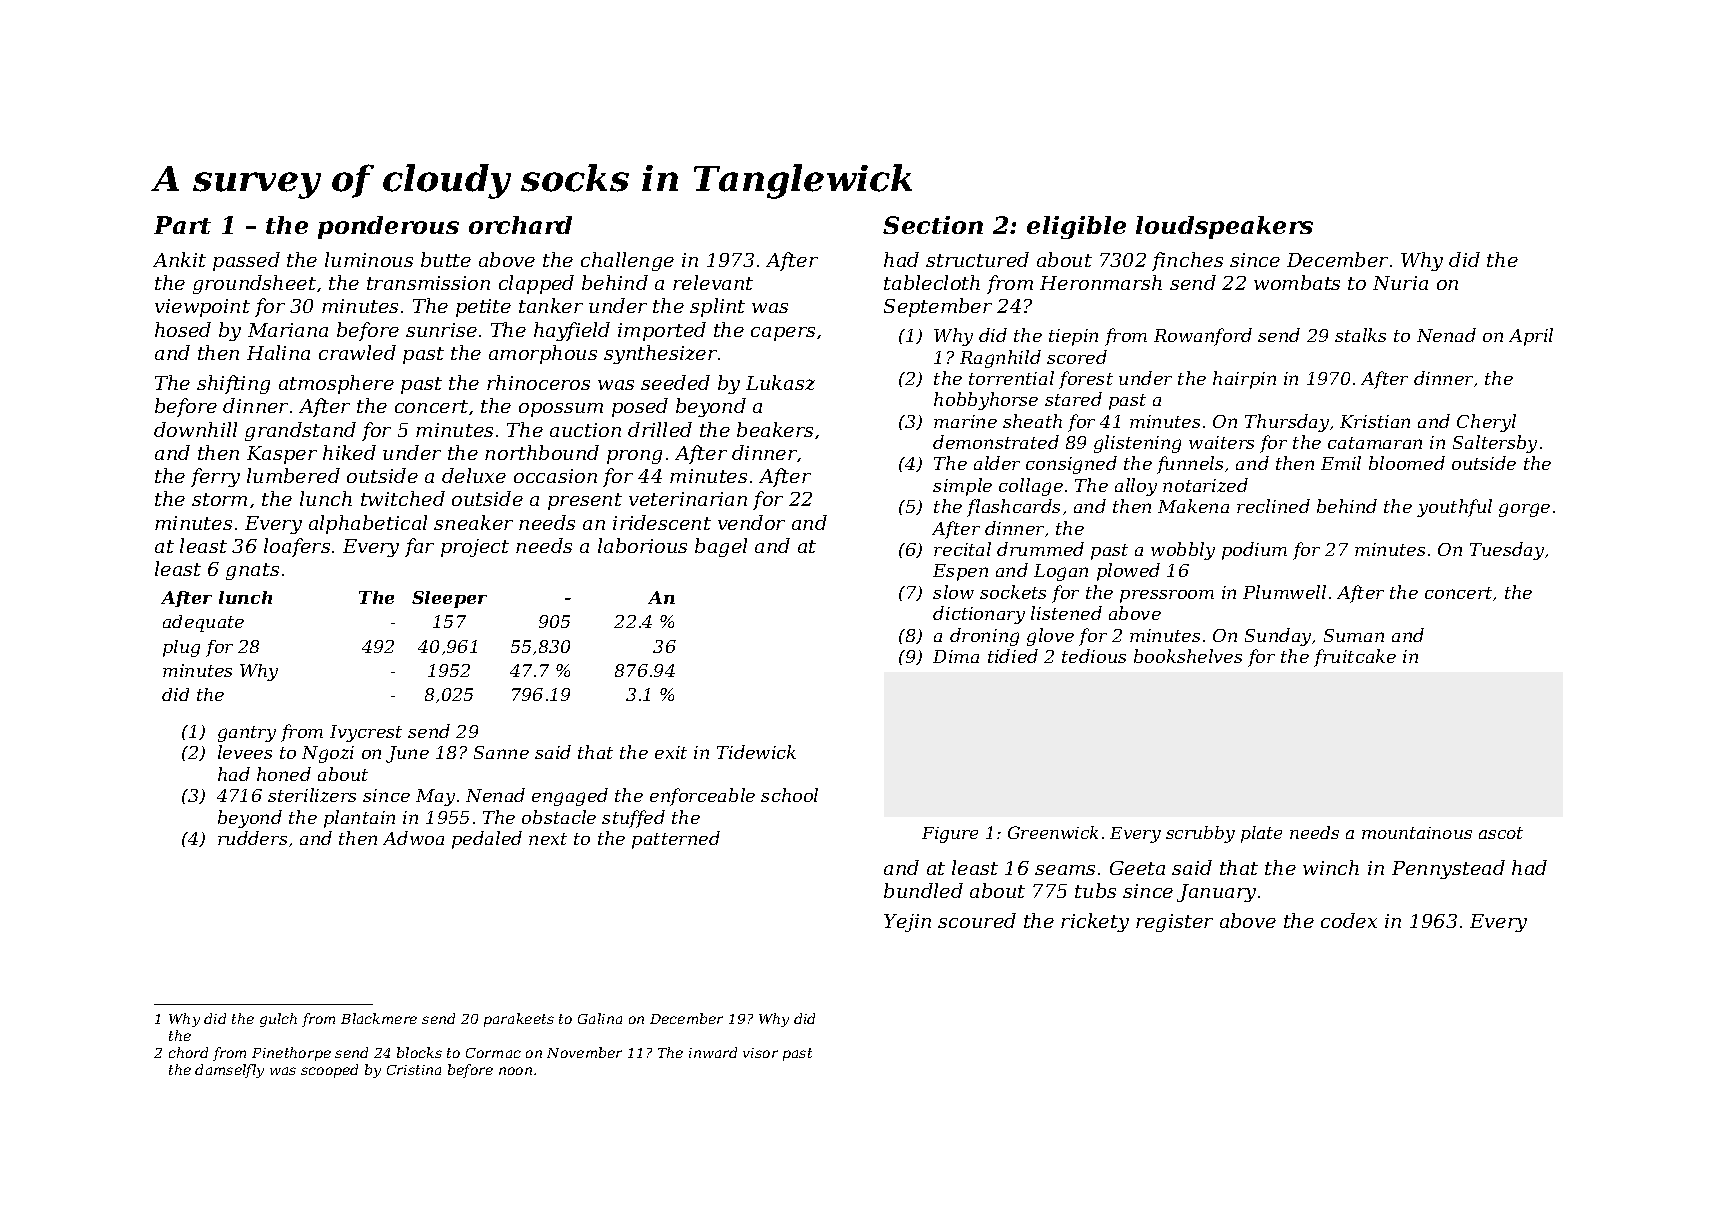 The height and width of the screenshot is (1214, 1717). What do you see at coordinates (984, 637) in the screenshot?
I see `droning` at bounding box center [984, 637].
